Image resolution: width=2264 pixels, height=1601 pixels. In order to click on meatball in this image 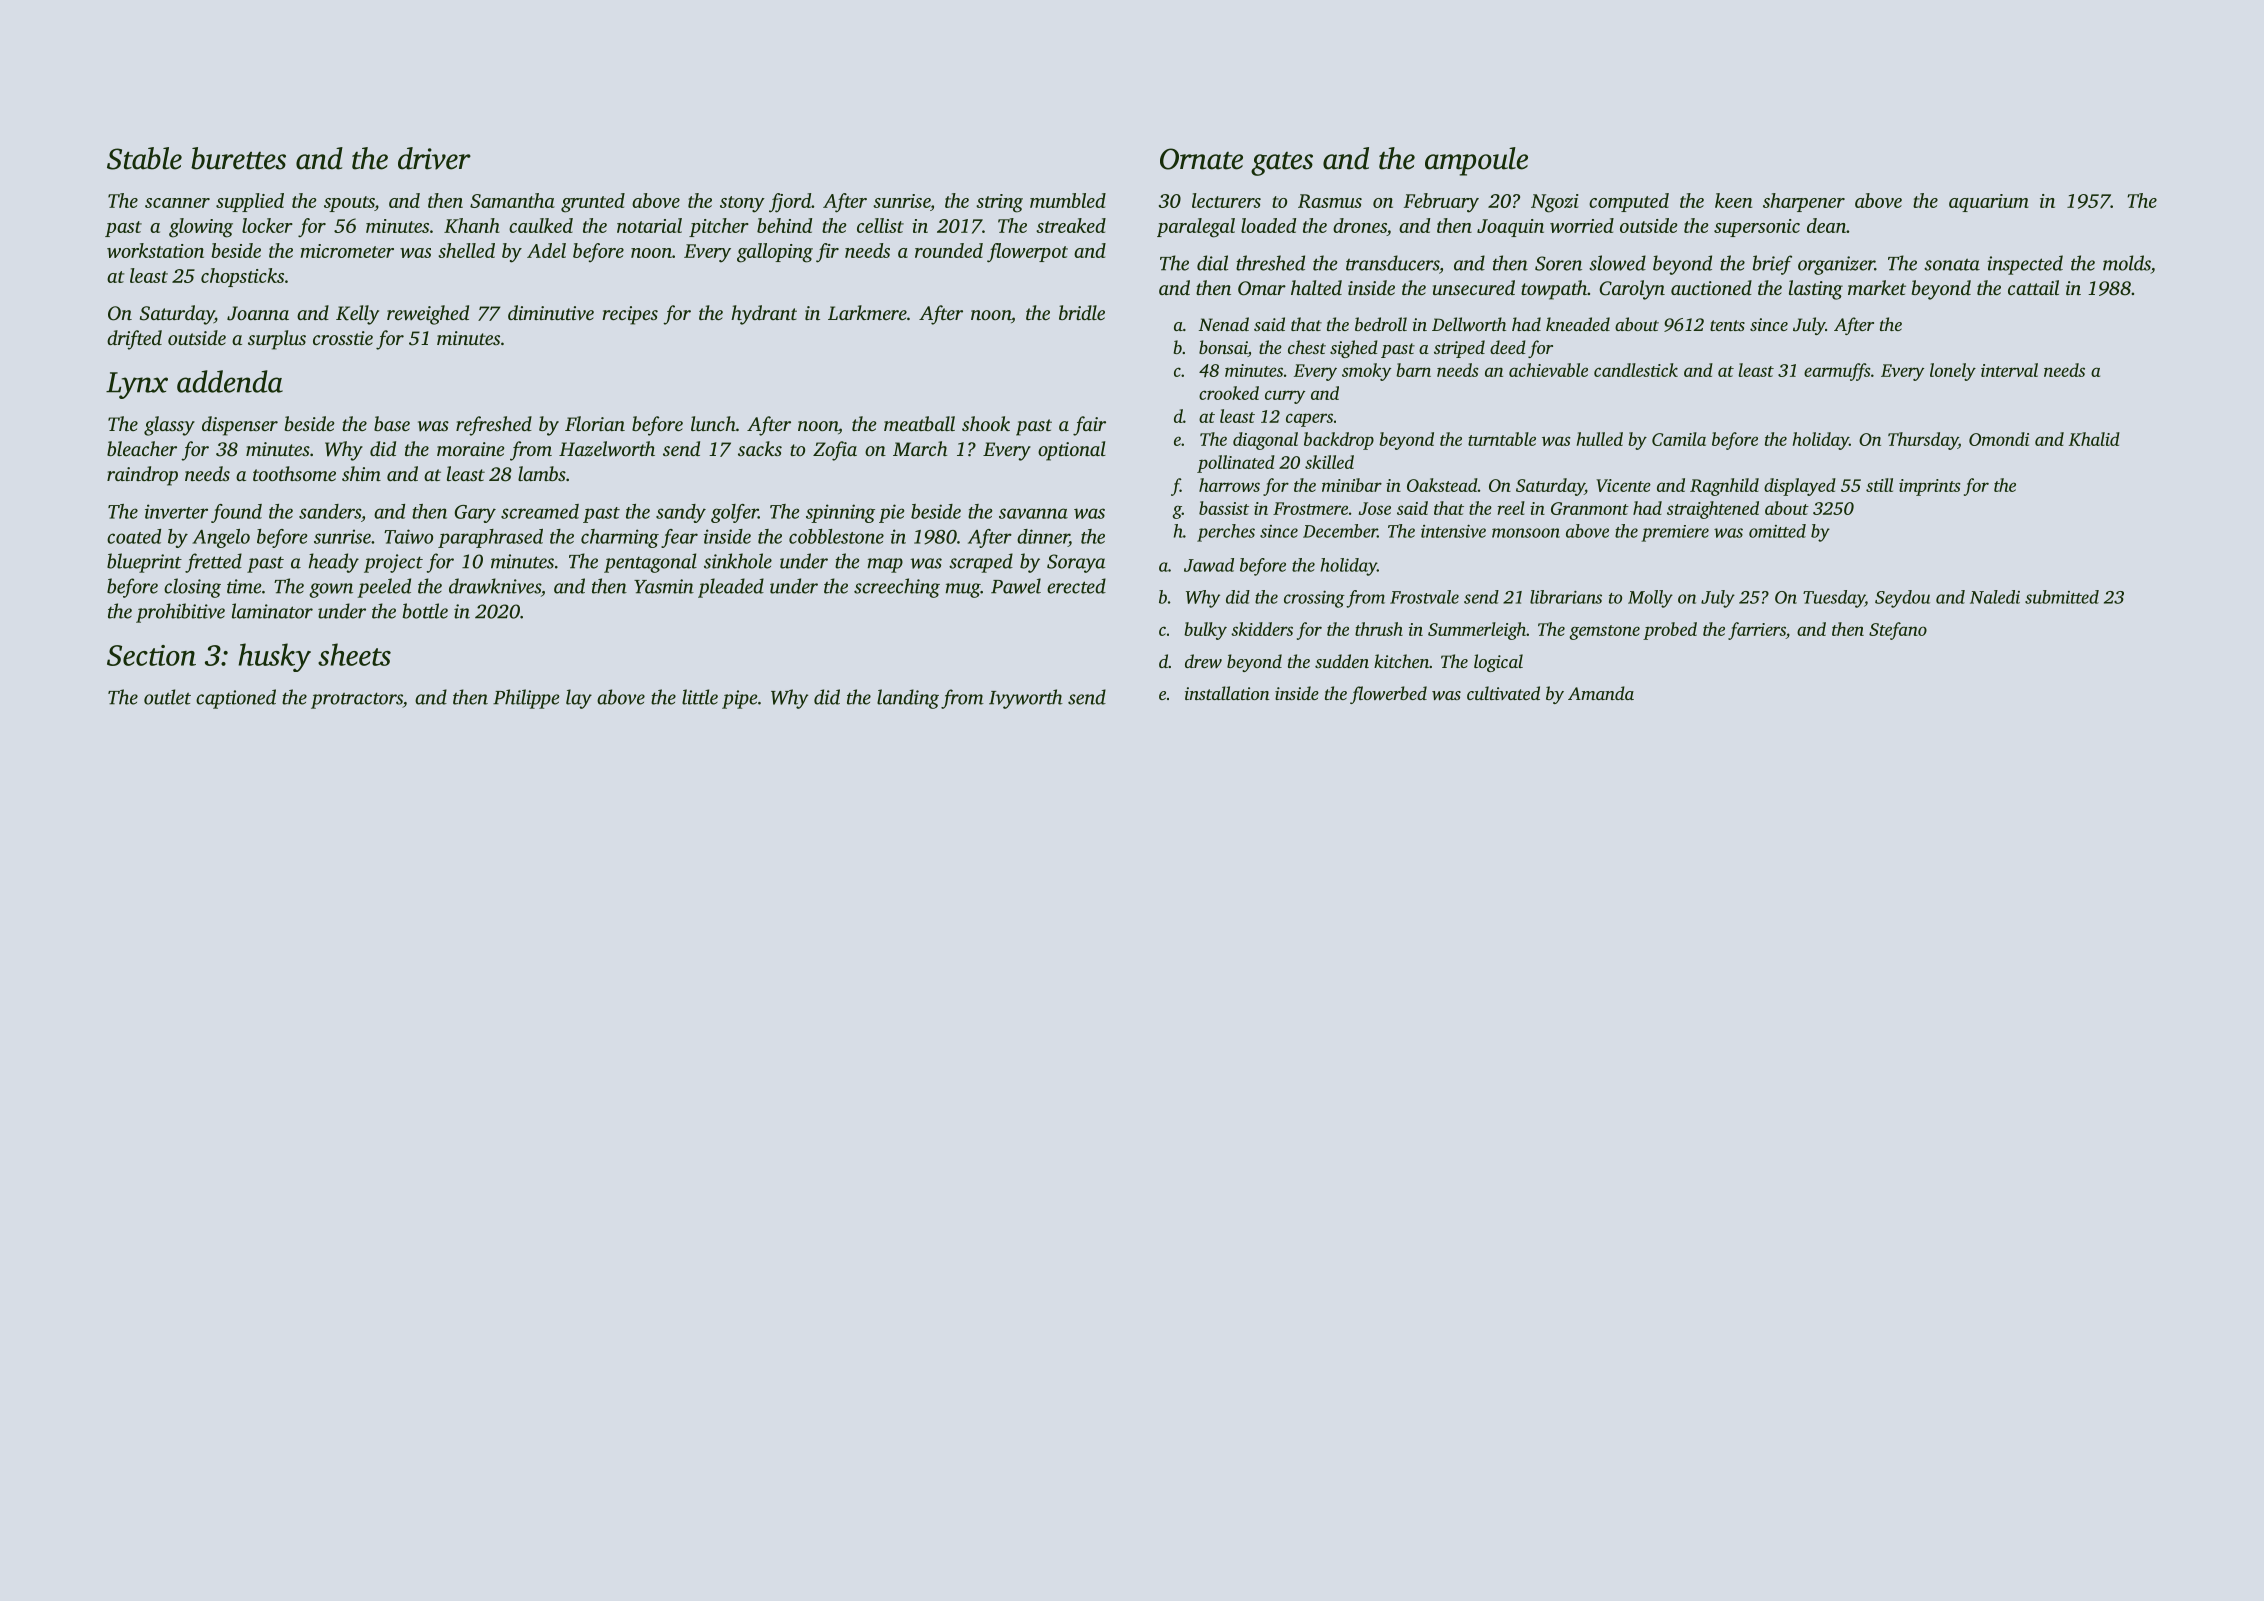, I will do `click(919, 423)`.
